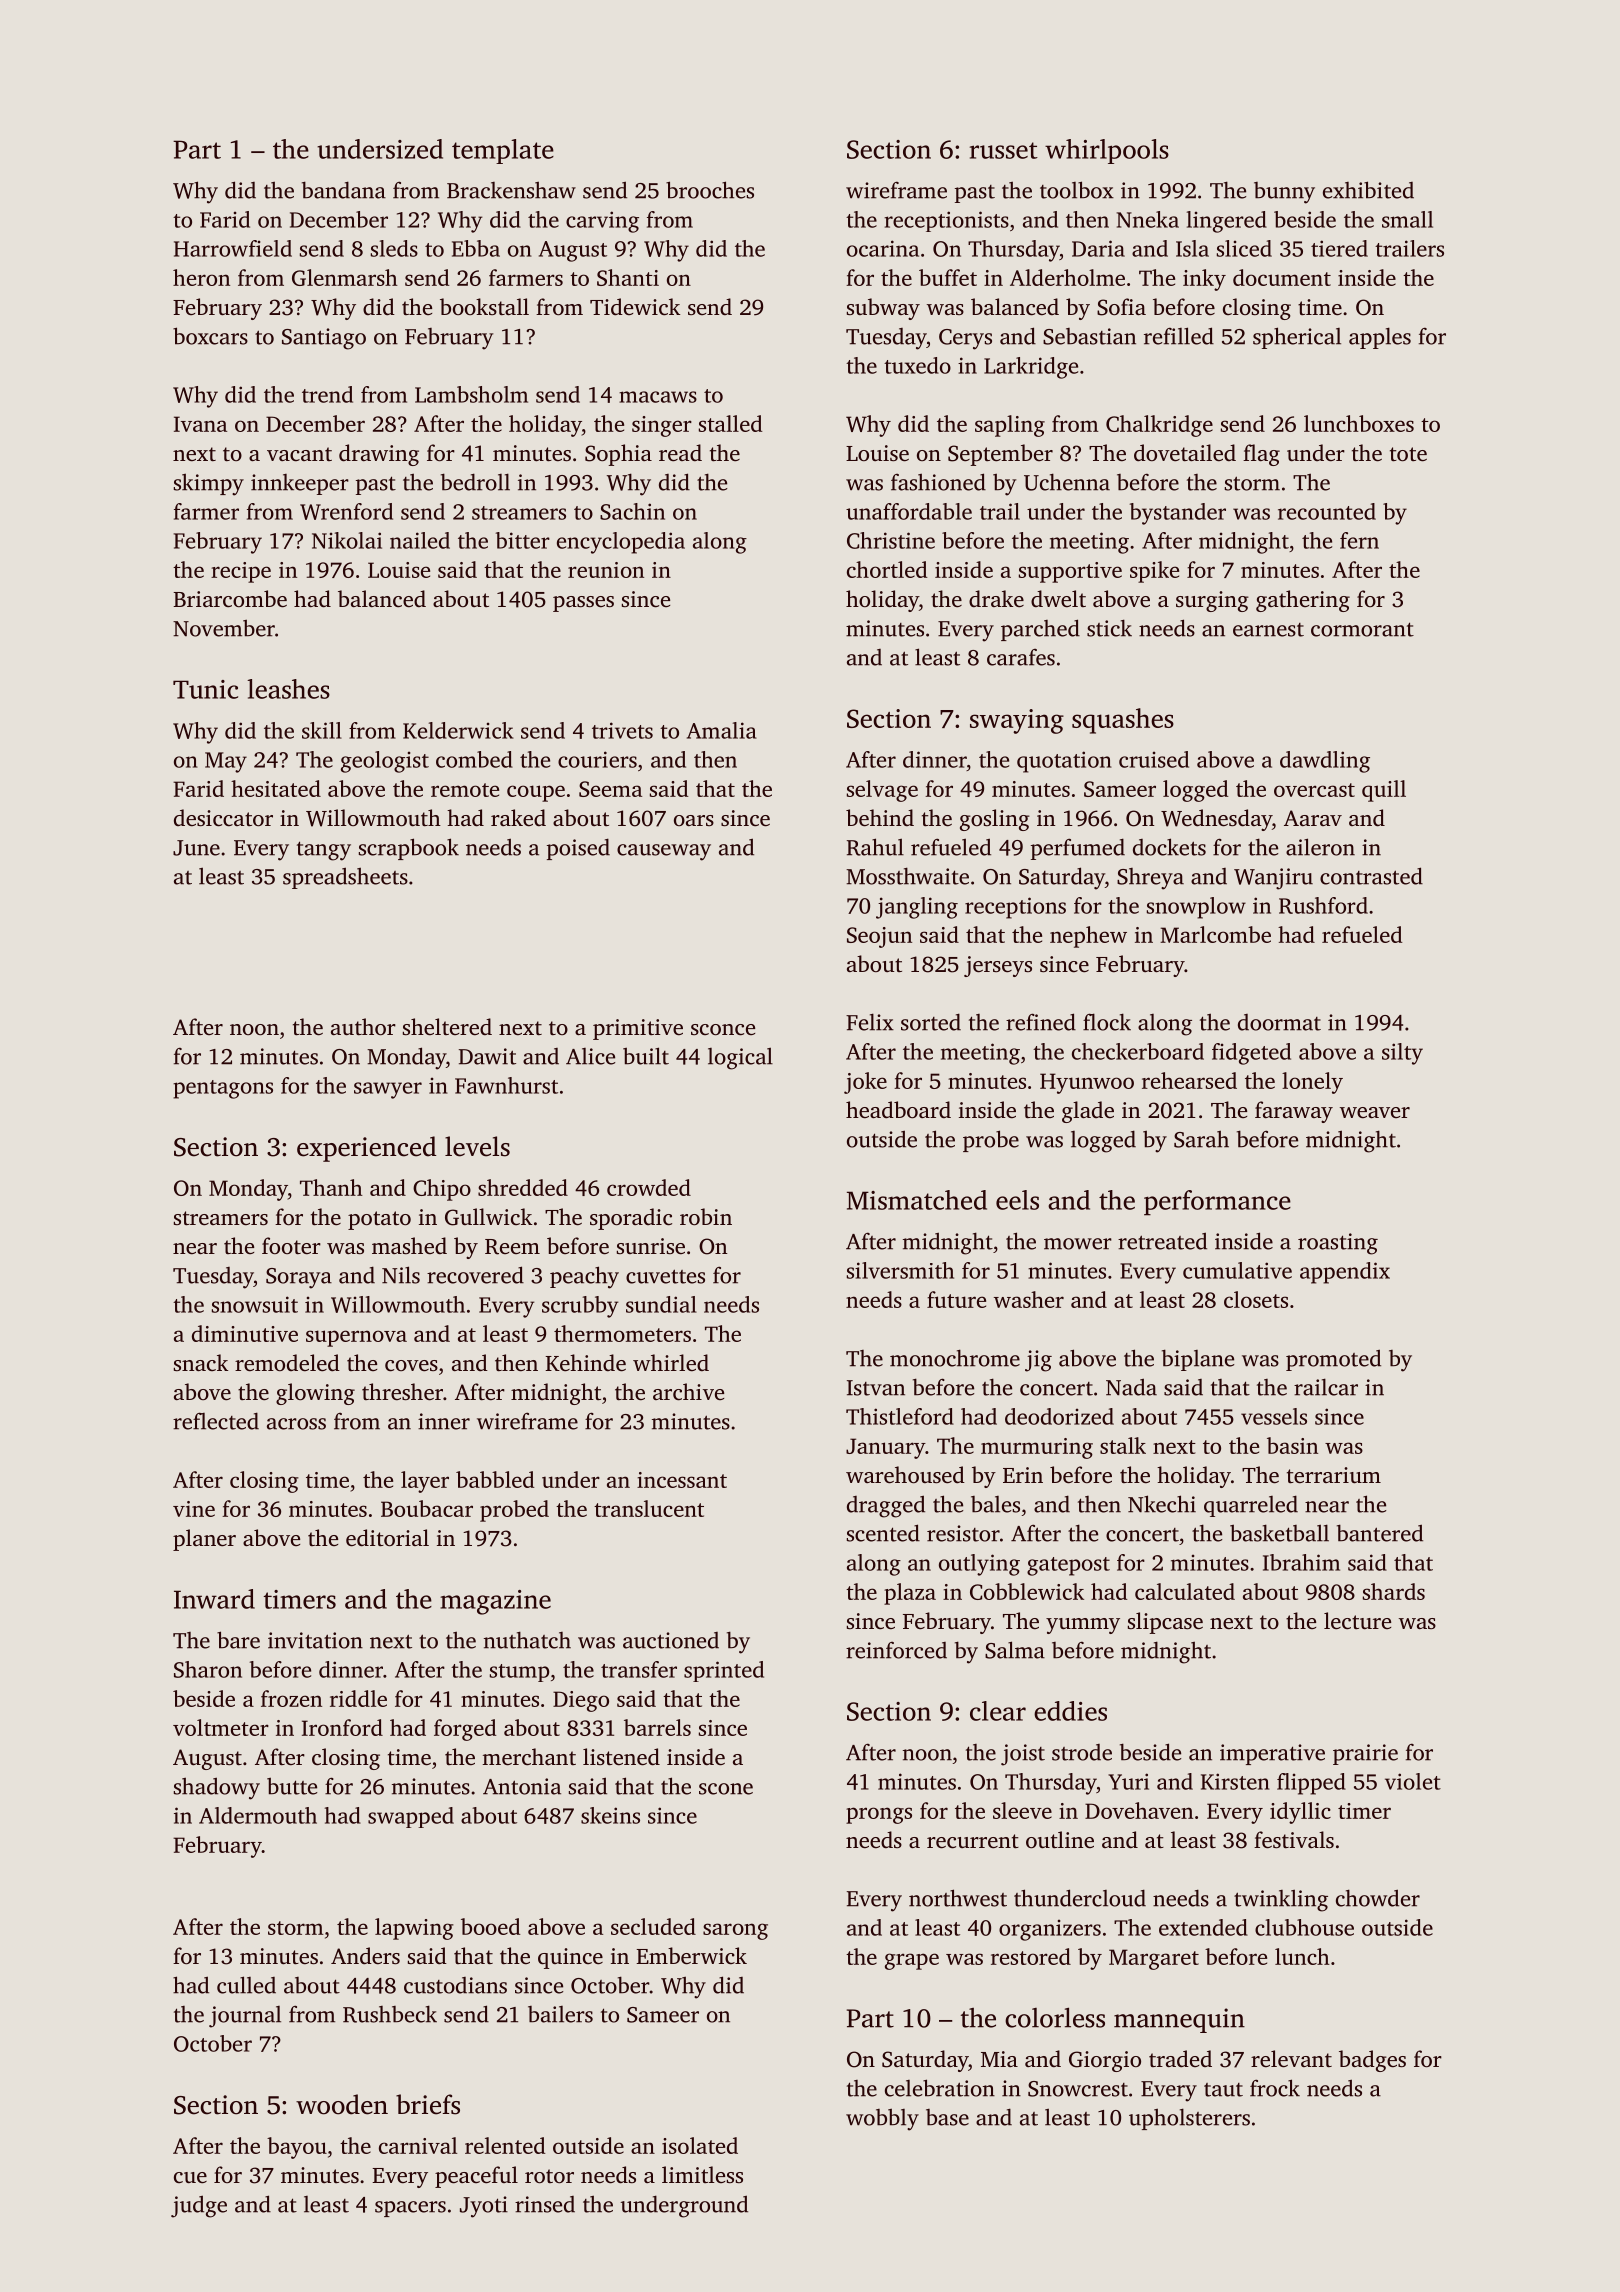 The width and height of the screenshot is (1620, 2292). Describe the element at coordinates (409, 849) in the screenshot. I see `scrapbook` at that location.
